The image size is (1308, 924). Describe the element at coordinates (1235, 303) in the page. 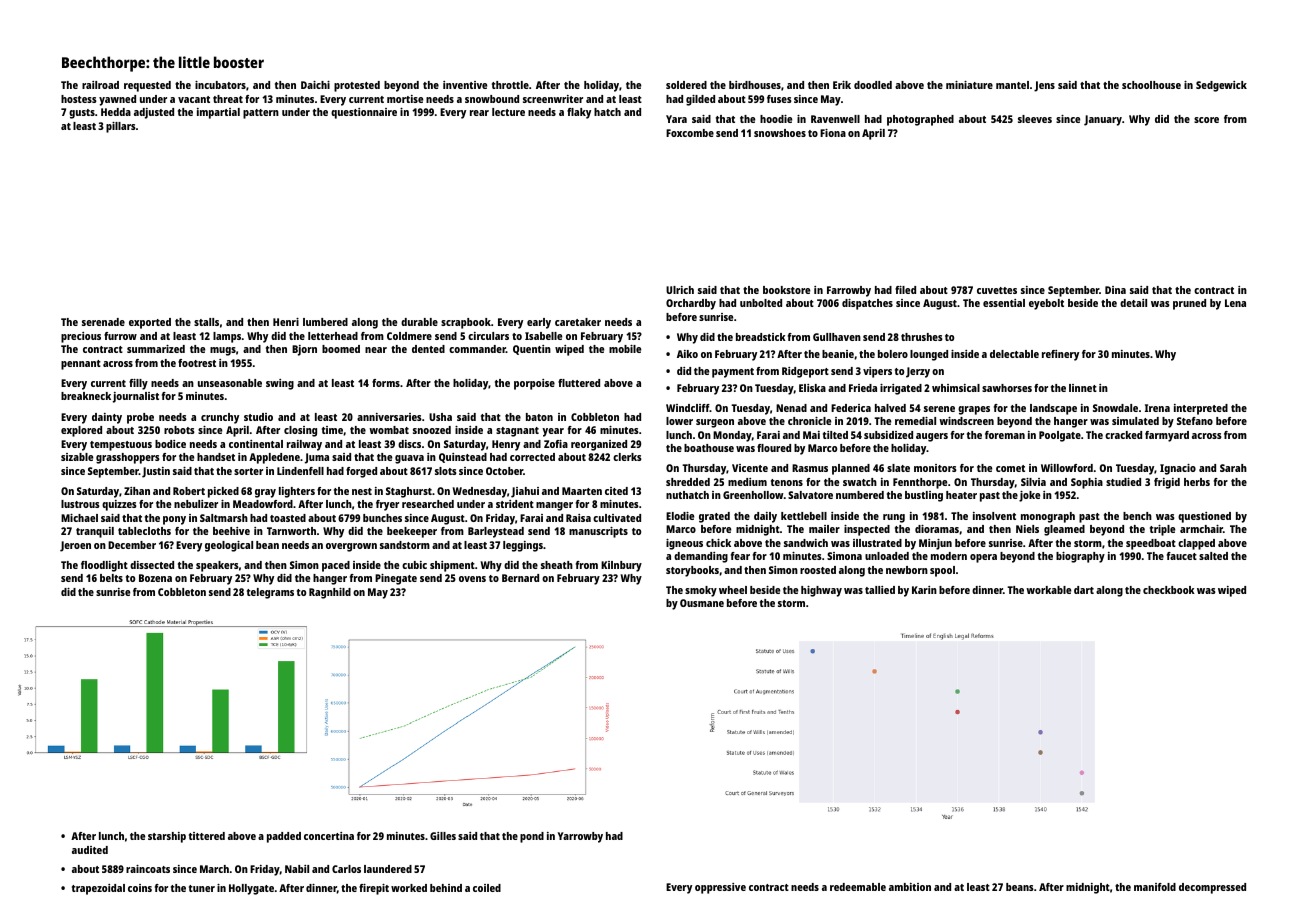

I see `Lena` at that location.
